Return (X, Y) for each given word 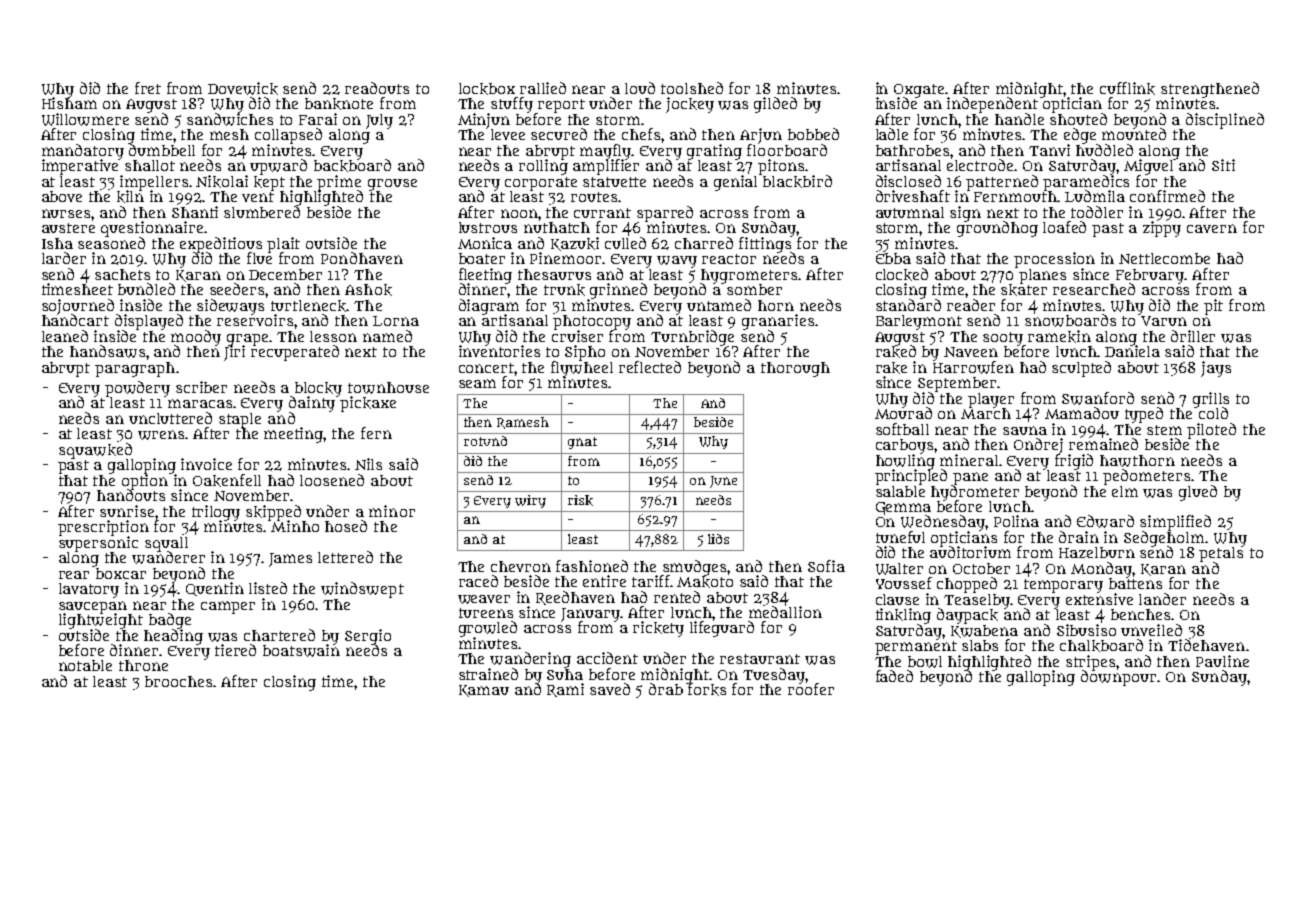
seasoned (111, 243)
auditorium (970, 552)
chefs (641, 134)
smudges (695, 567)
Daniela (1132, 351)
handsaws (107, 351)
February (1150, 276)
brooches (179, 681)
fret (148, 88)
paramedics (1086, 182)
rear (74, 575)
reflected (650, 367)
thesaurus (554, 274)
